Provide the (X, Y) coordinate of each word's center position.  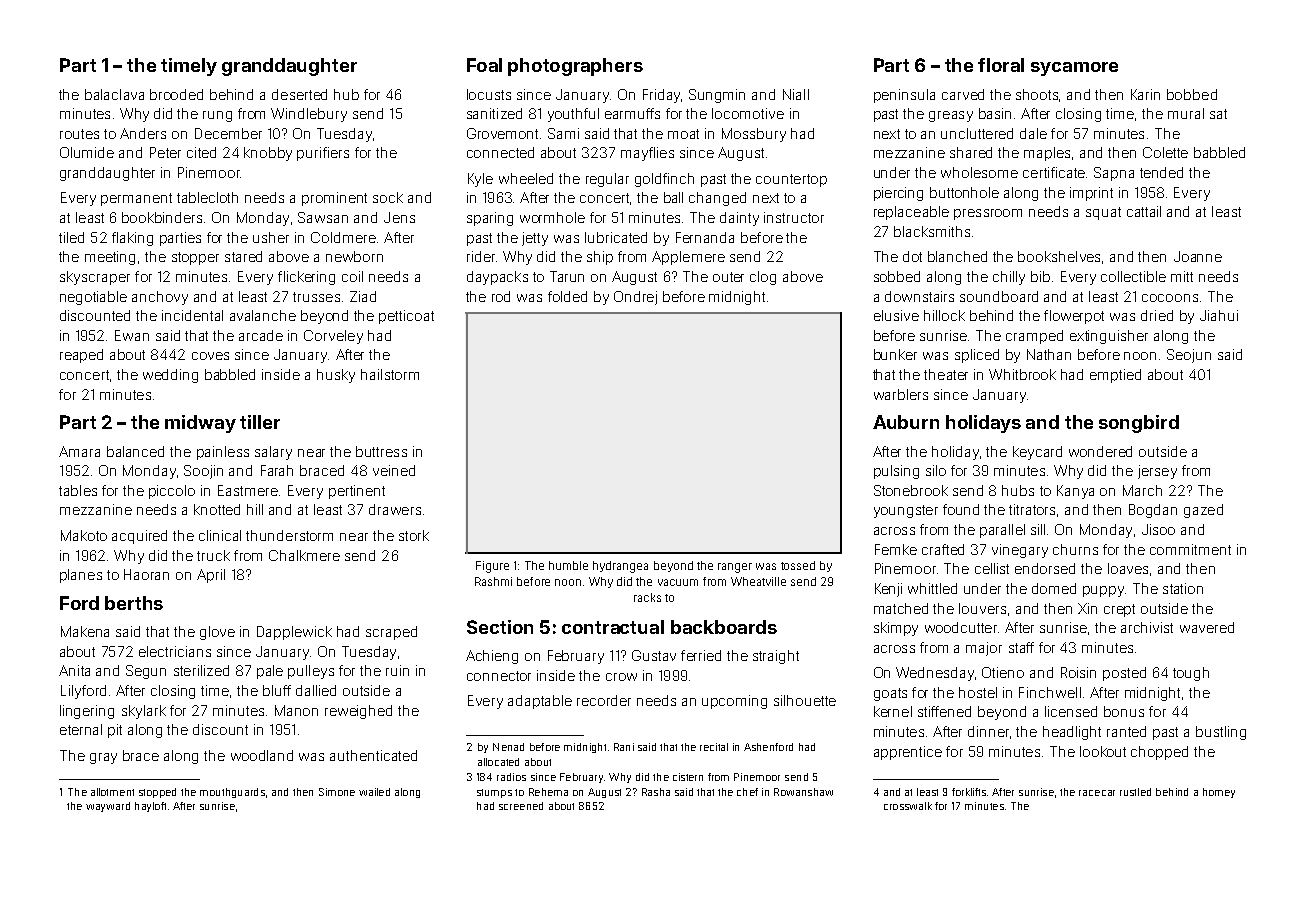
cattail (1144, 211)
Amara (79, 451)
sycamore (1074, 69)
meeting (110, 258)
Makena (85, 631)
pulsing (896, 472)
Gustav (654, 655)
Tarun (567, 276)
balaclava (114, 94)
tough (1191, 674)
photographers (575, 67)
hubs (1018, 490)
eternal (81, 729)
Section (500, 627)
